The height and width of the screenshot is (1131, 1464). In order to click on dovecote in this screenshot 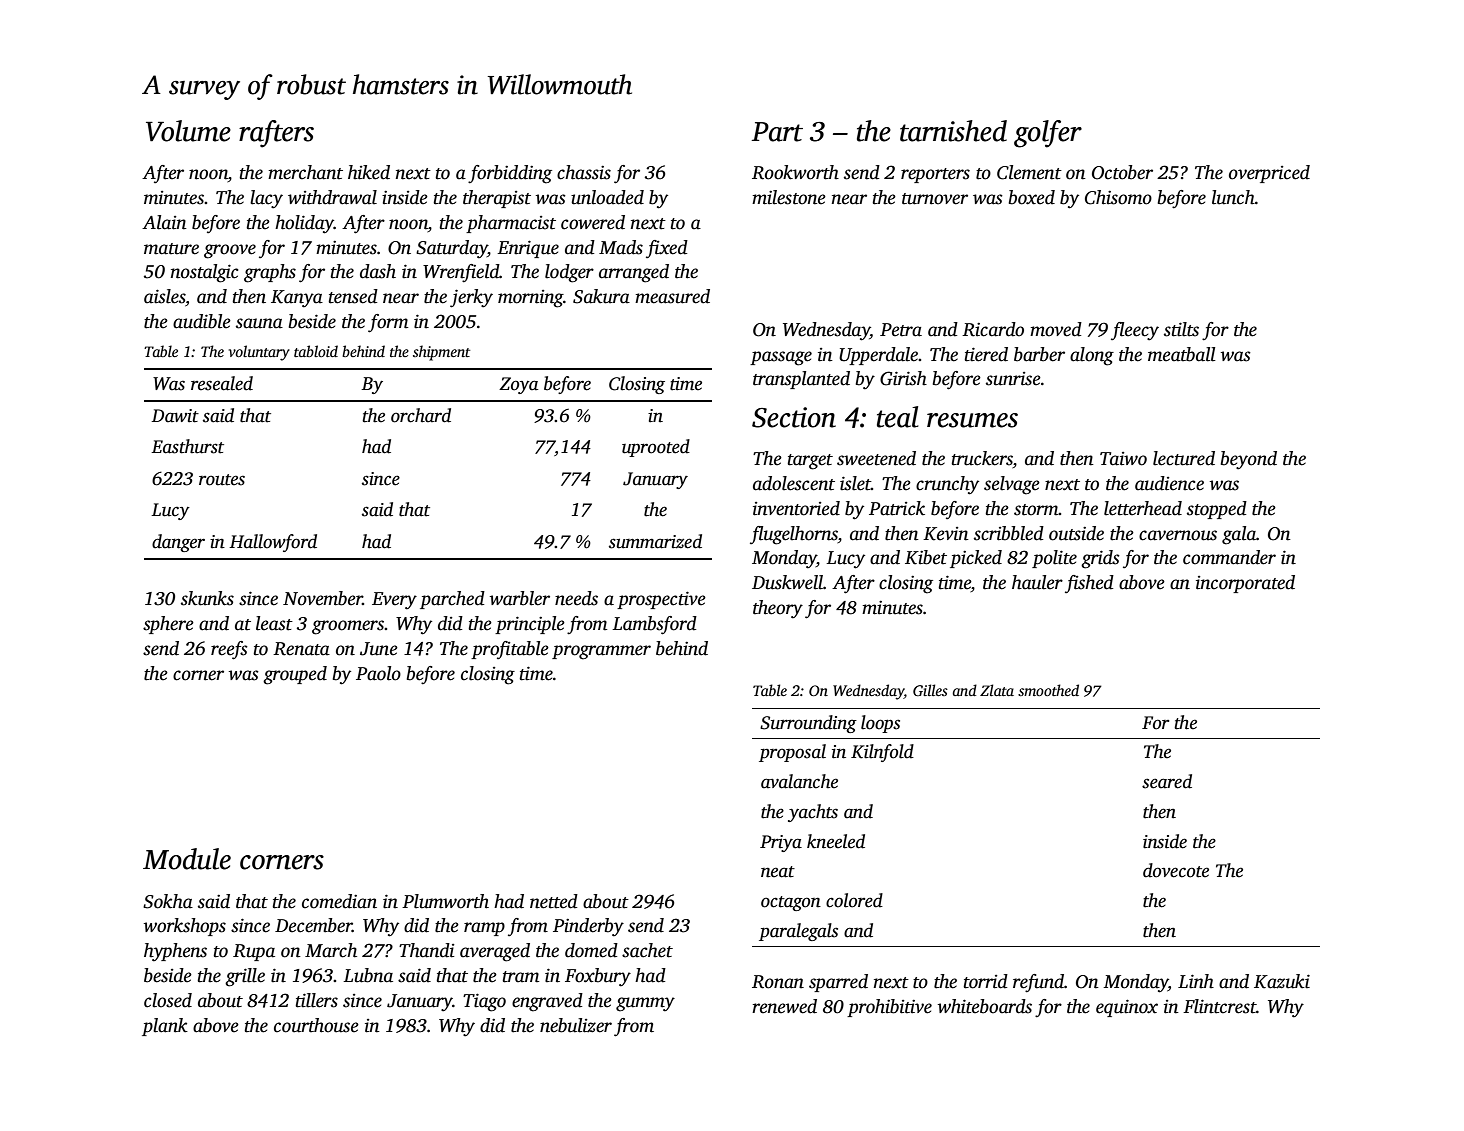, I will do `click(1176, 870)`.
